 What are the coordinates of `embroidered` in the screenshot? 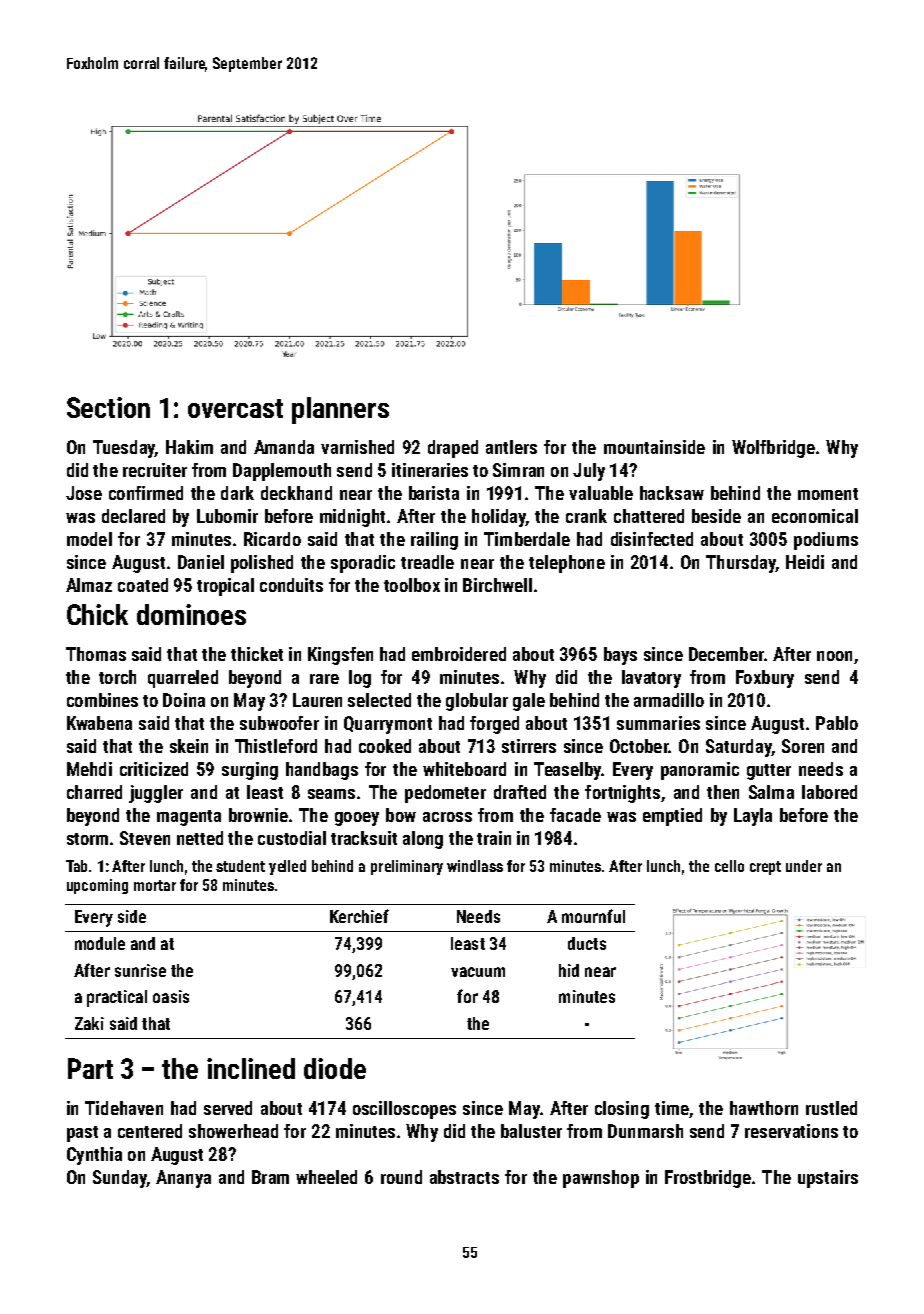 It's located at (459, 654).
